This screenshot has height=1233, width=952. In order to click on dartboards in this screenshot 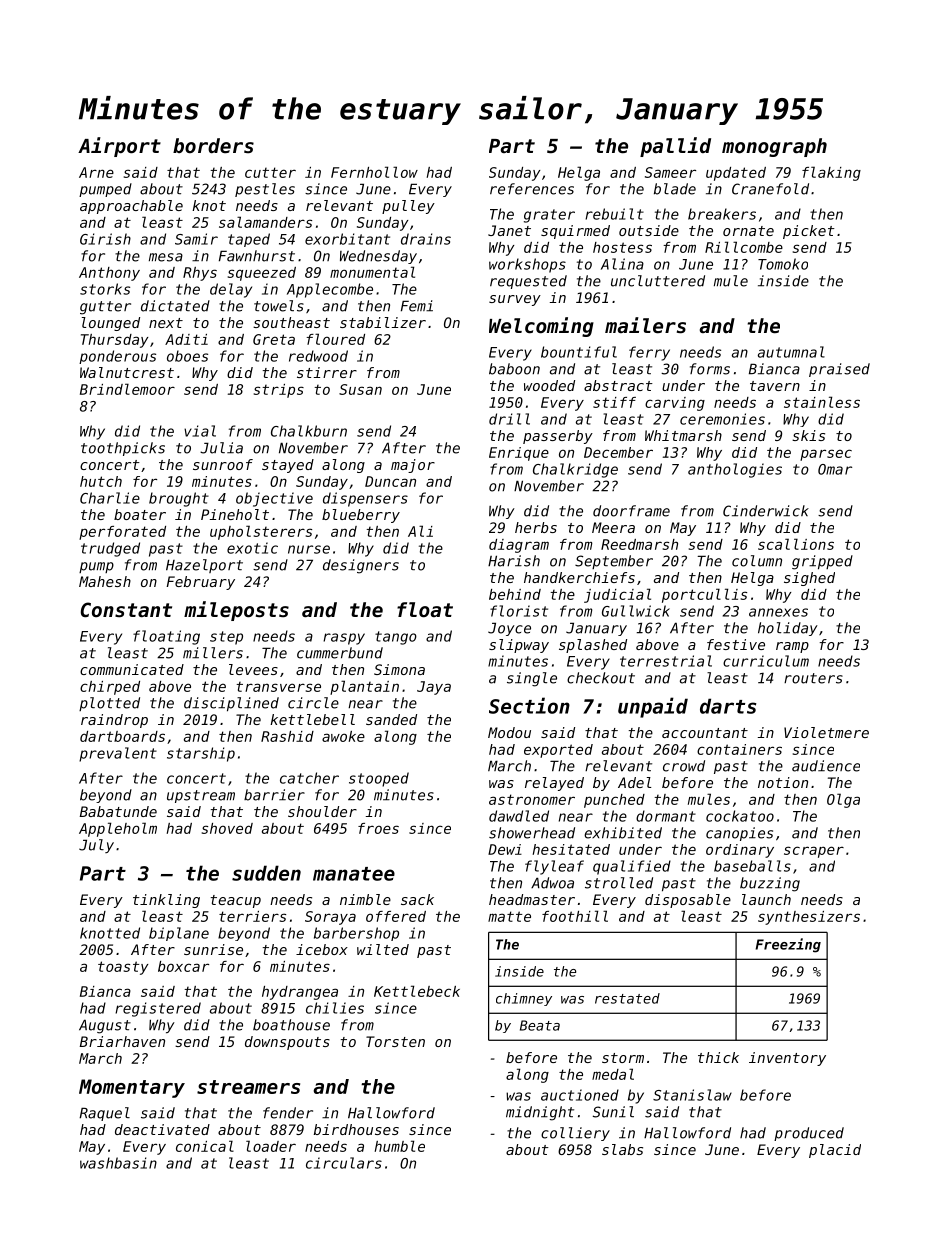, I will do `click(122, 736)`.
